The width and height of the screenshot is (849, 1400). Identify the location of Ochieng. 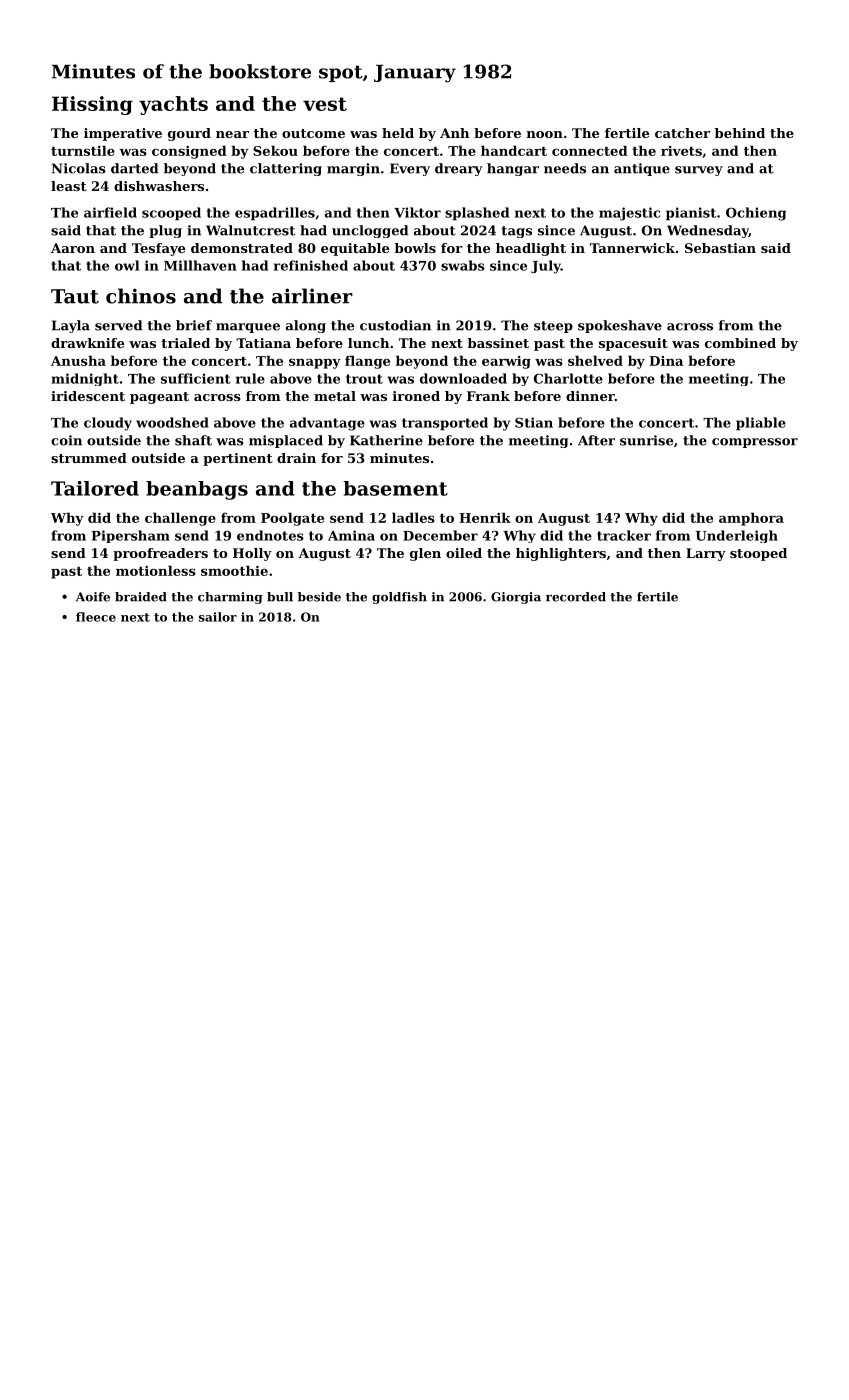
(756, 214).
